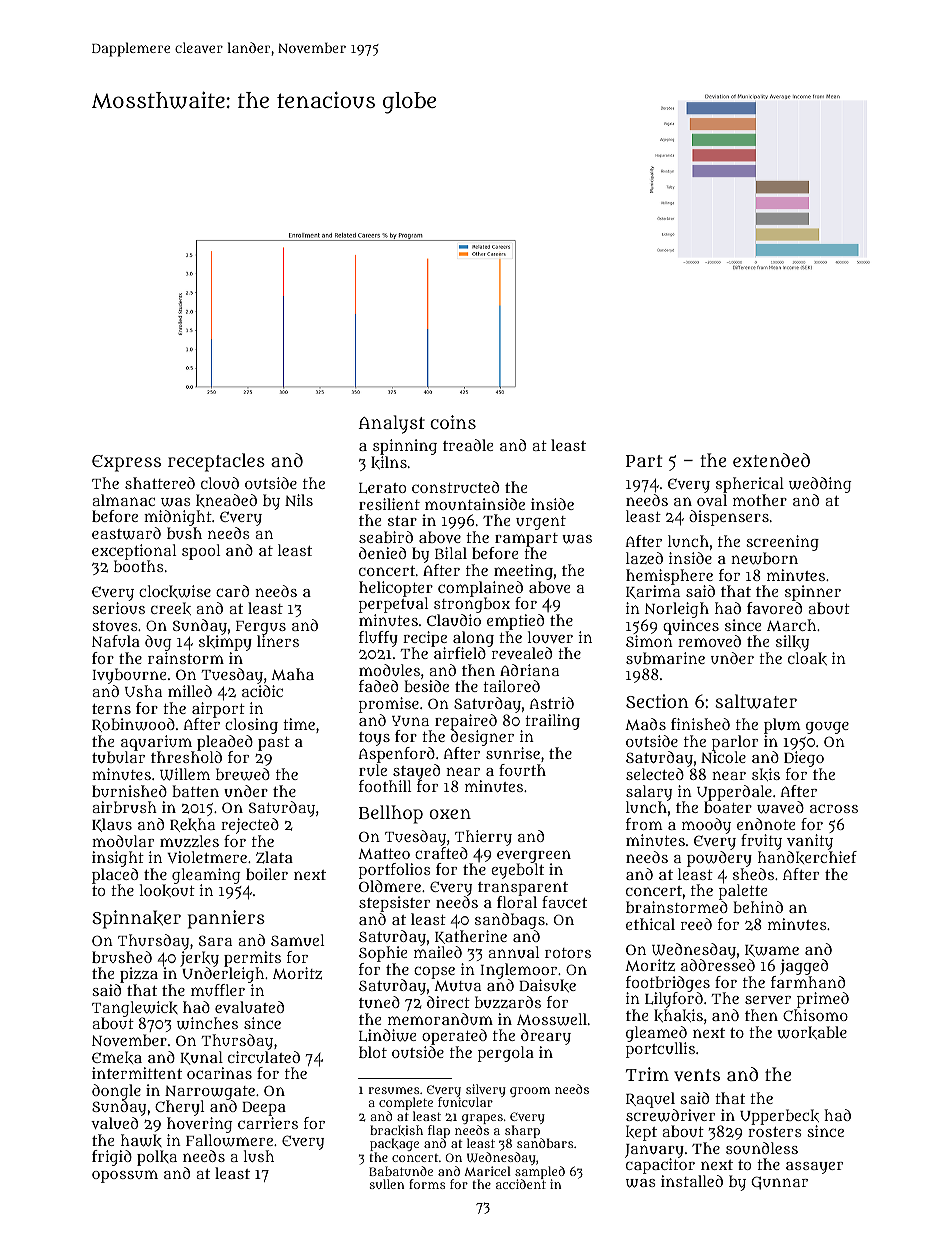 The height and width of the page is (1233, 952). What do you see at coordinates (665, 658) in the page?
I see `submarine` at bounding box center [665, 658].
